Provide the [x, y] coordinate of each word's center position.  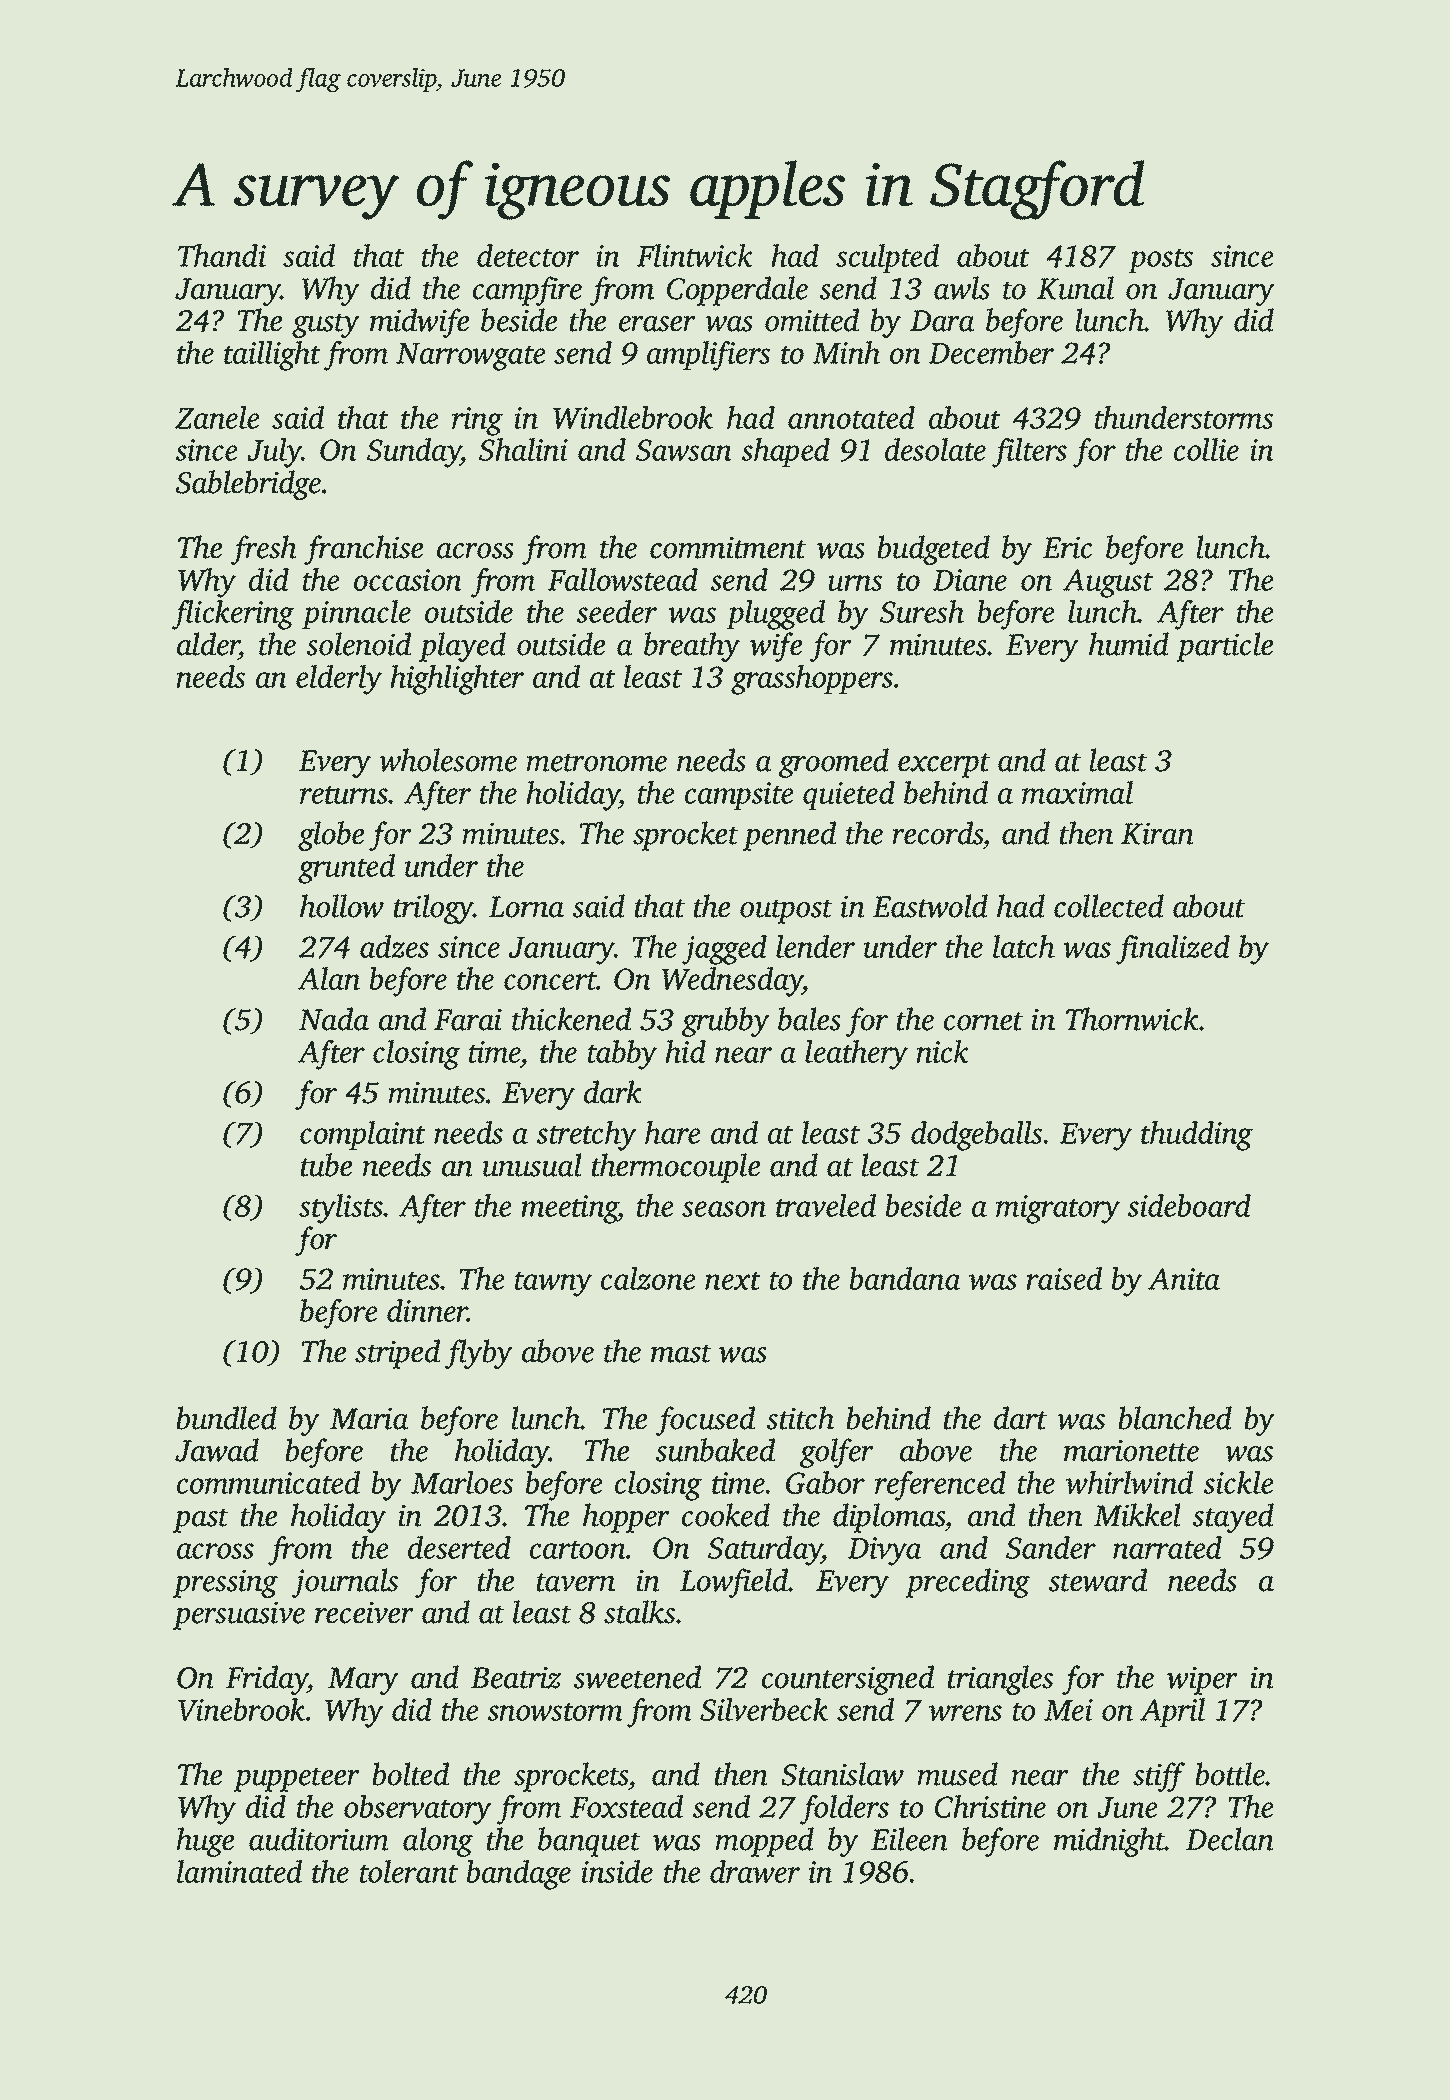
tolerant [409, 1871]
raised [1064, 1278]
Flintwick [695, 255]
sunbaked [715, 1450]
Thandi [222, 255]
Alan [329, 978]
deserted [459, 1547]
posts [1160, 261]
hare [672, 1132]
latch [1024, 946]
